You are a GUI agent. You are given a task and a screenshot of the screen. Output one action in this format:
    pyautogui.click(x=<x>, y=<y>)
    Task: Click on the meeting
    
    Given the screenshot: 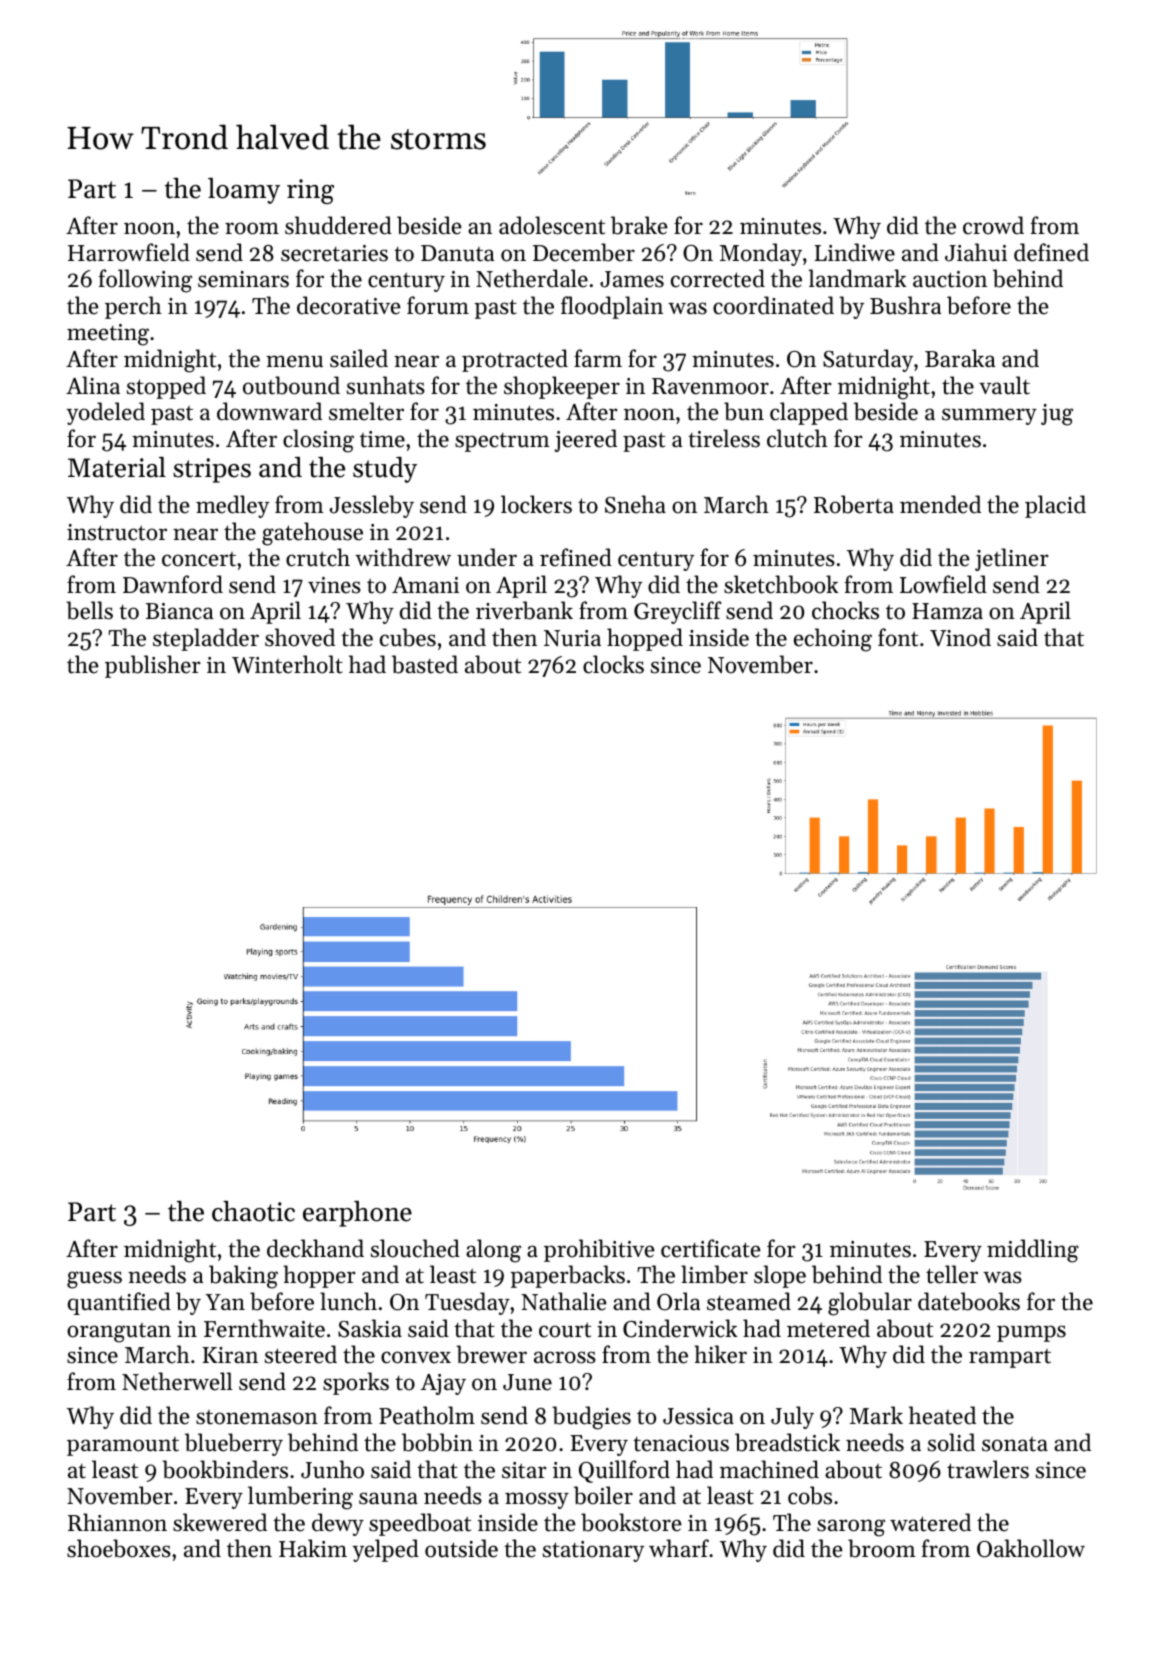 What is the action you would take?
    pyautogui.click(x=108, y=335)
